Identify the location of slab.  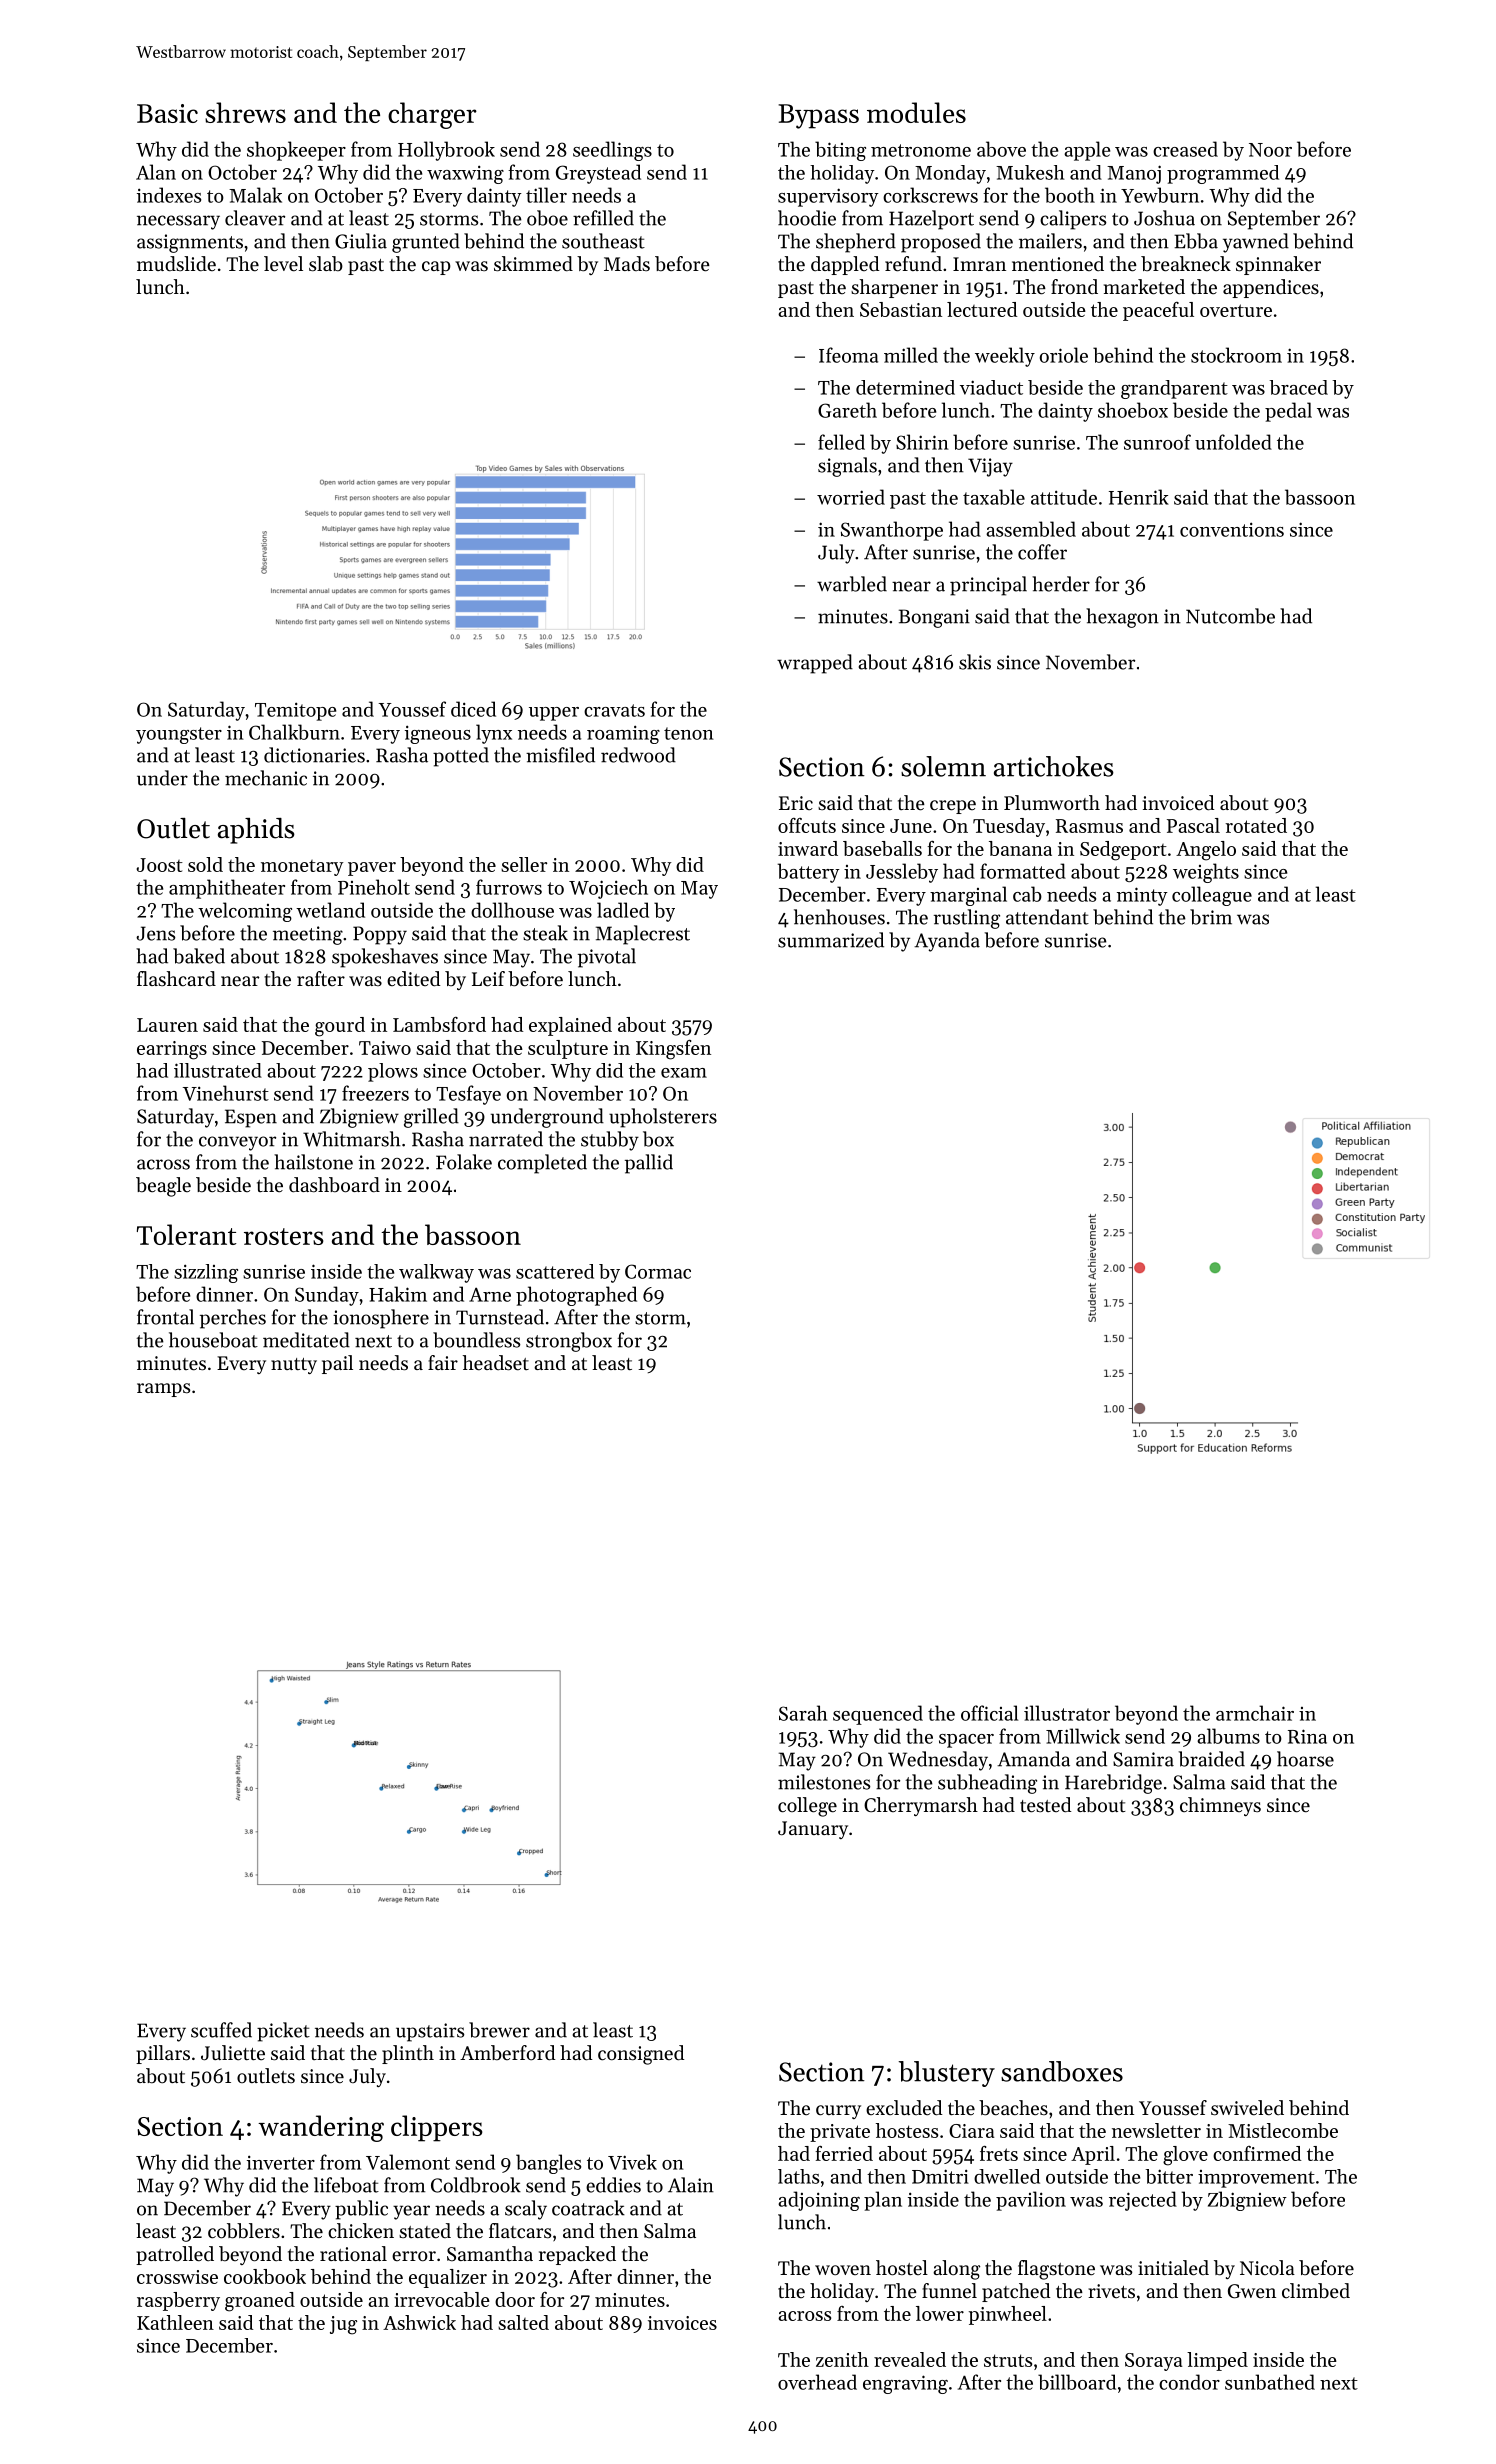
(326, 264).
